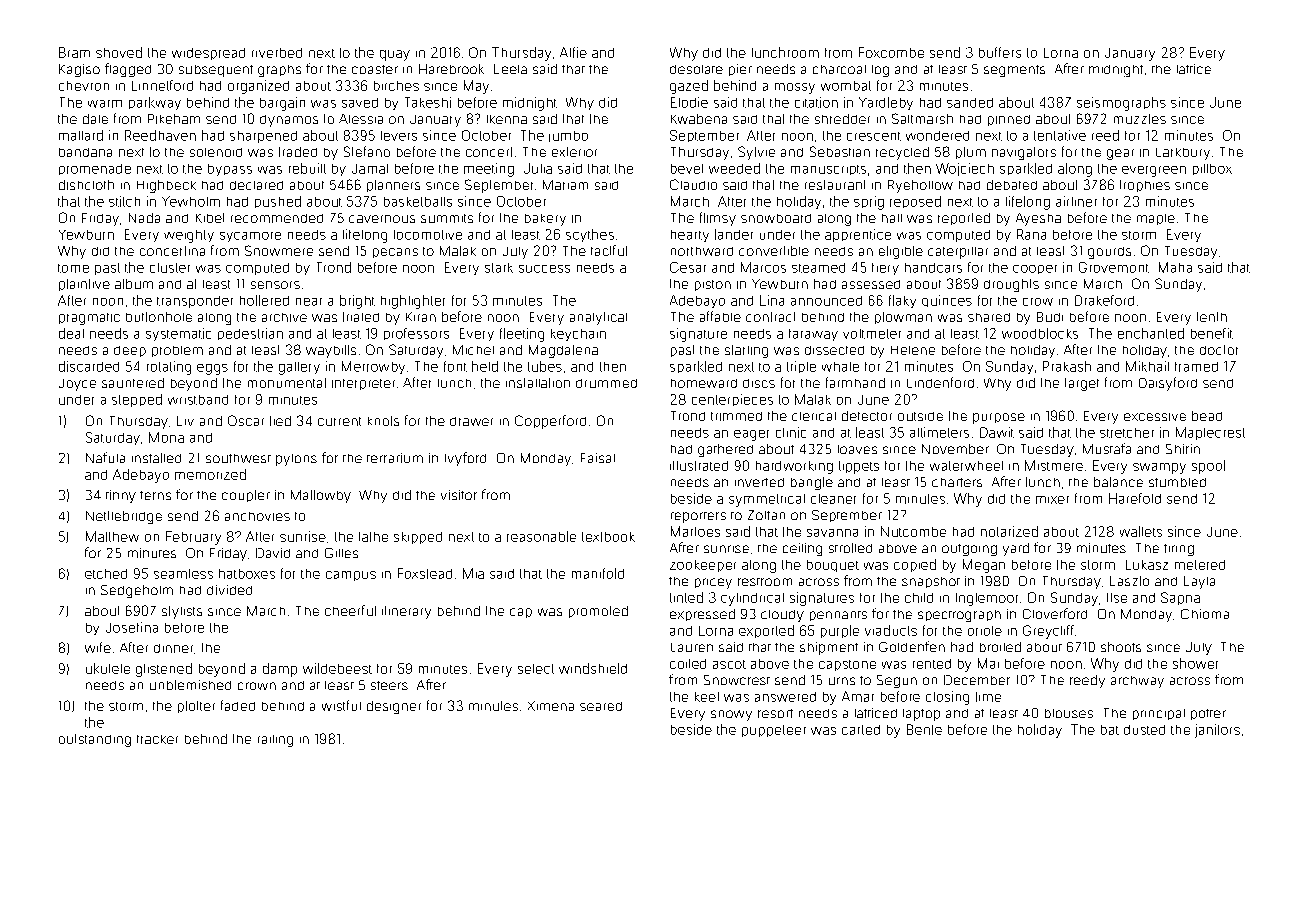 Image resolution: width=1308 pixels, height=924 pixels. Describe the element at coordinates (195, 302) in the document. I see `transponder` at that location.
